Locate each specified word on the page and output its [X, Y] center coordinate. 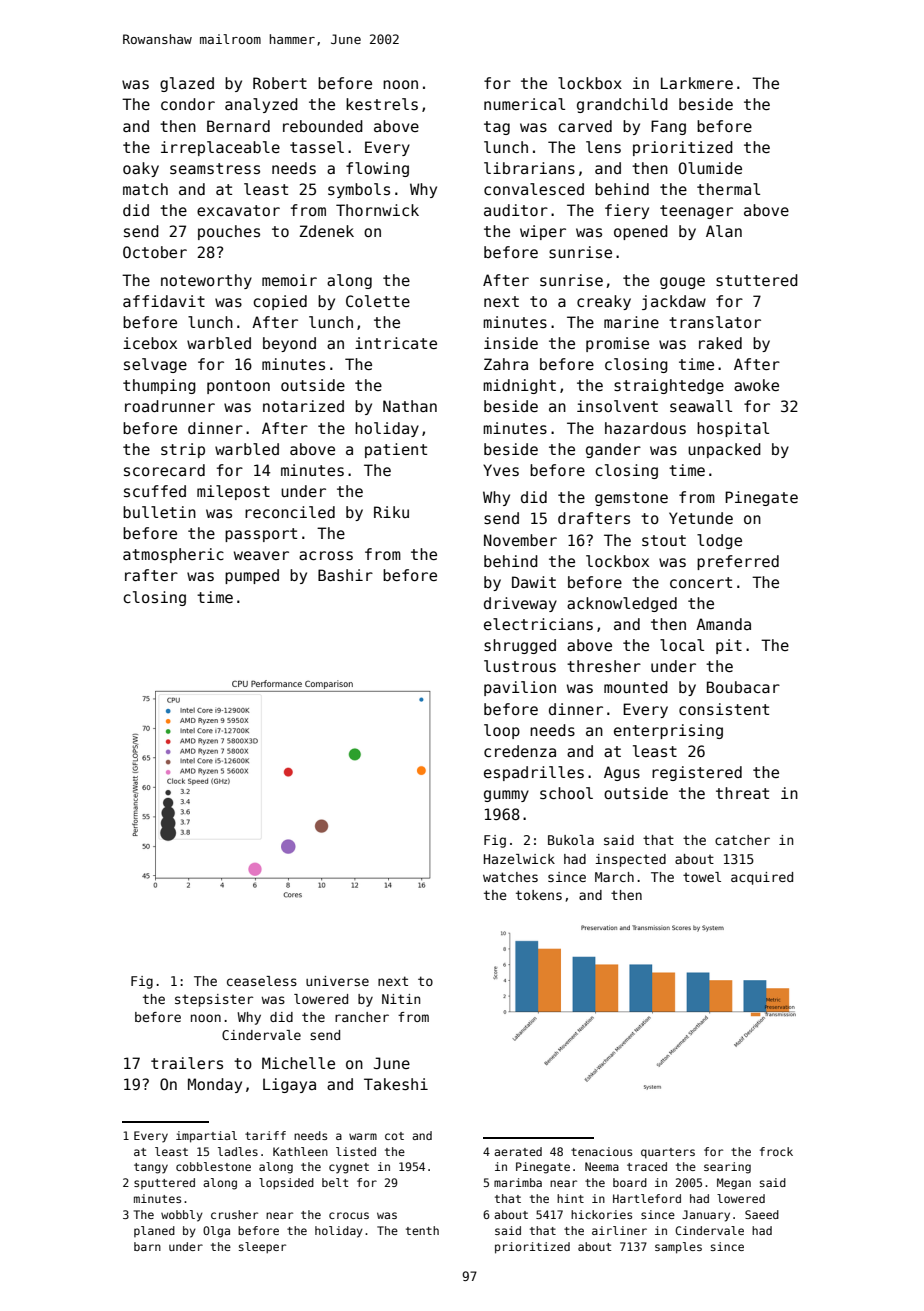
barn [147, 1246]
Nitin [401, 999]
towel [702, 877]
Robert [280, 83]
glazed [187, 84]
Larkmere [697, 83]
